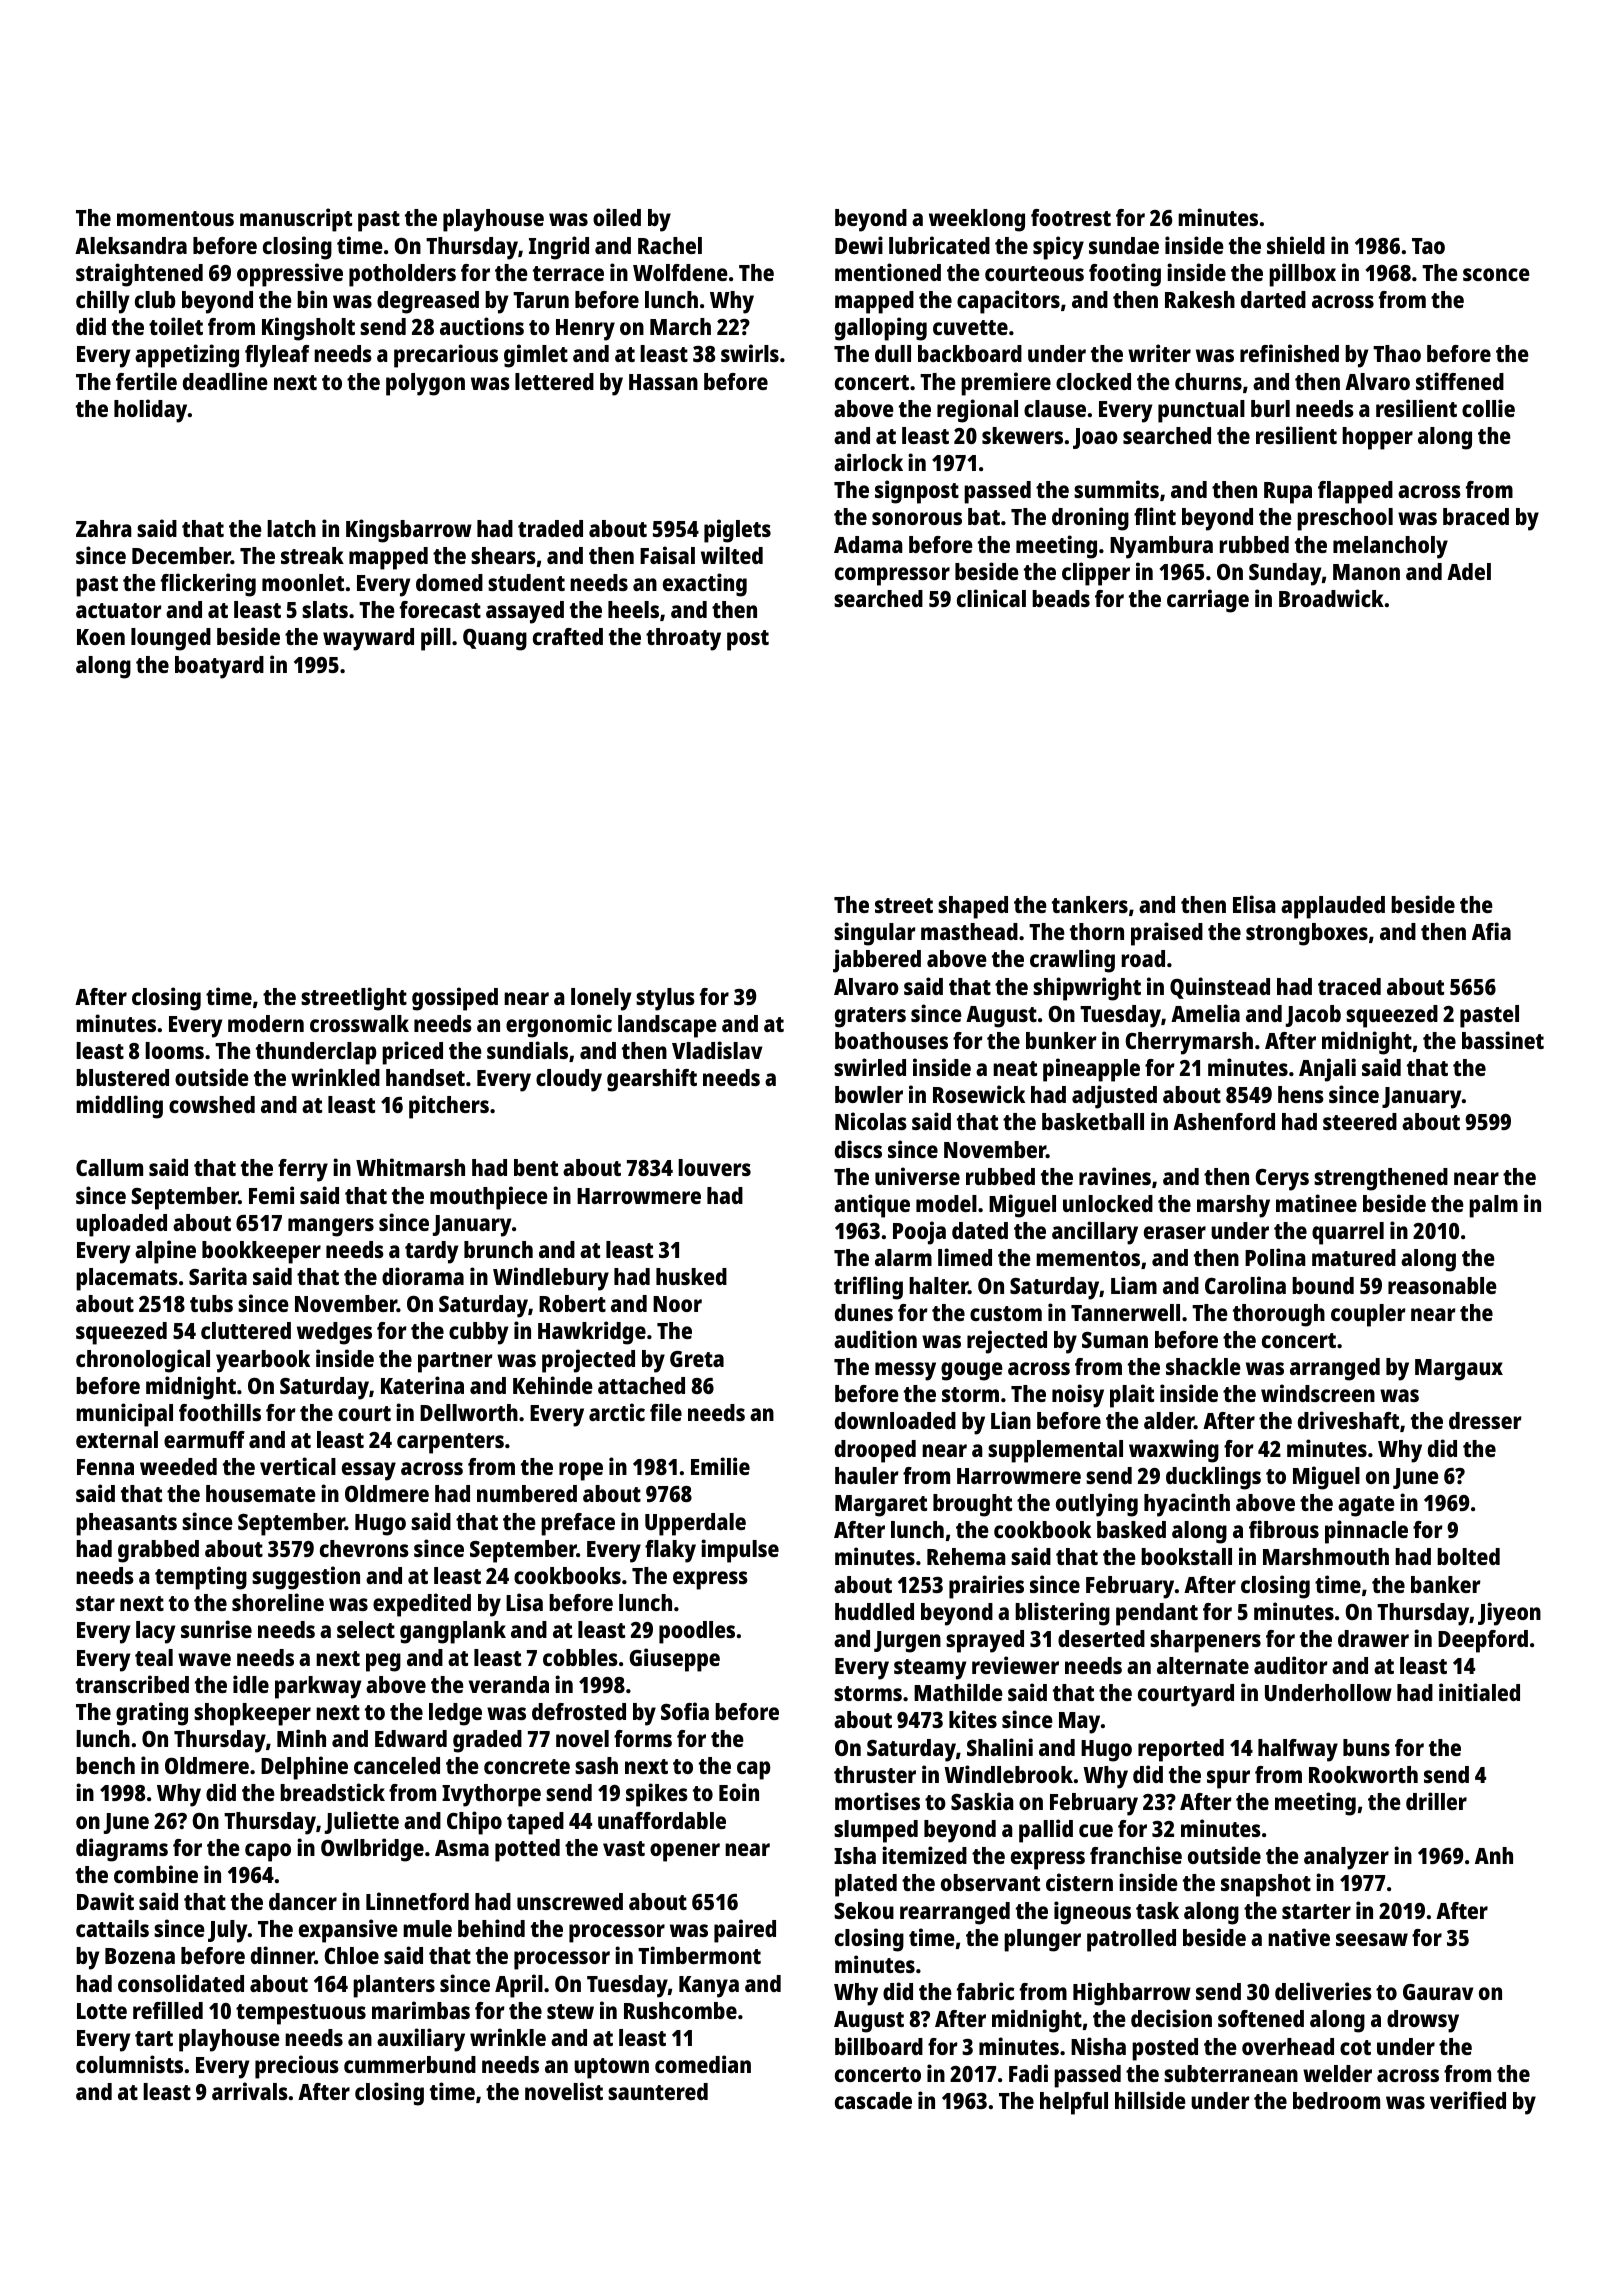 The width and height of the document is (1620, 2292). What do you see at coordinates (1296, 245) in the document?
I see `shield` at bounding box center [1296, 245].
